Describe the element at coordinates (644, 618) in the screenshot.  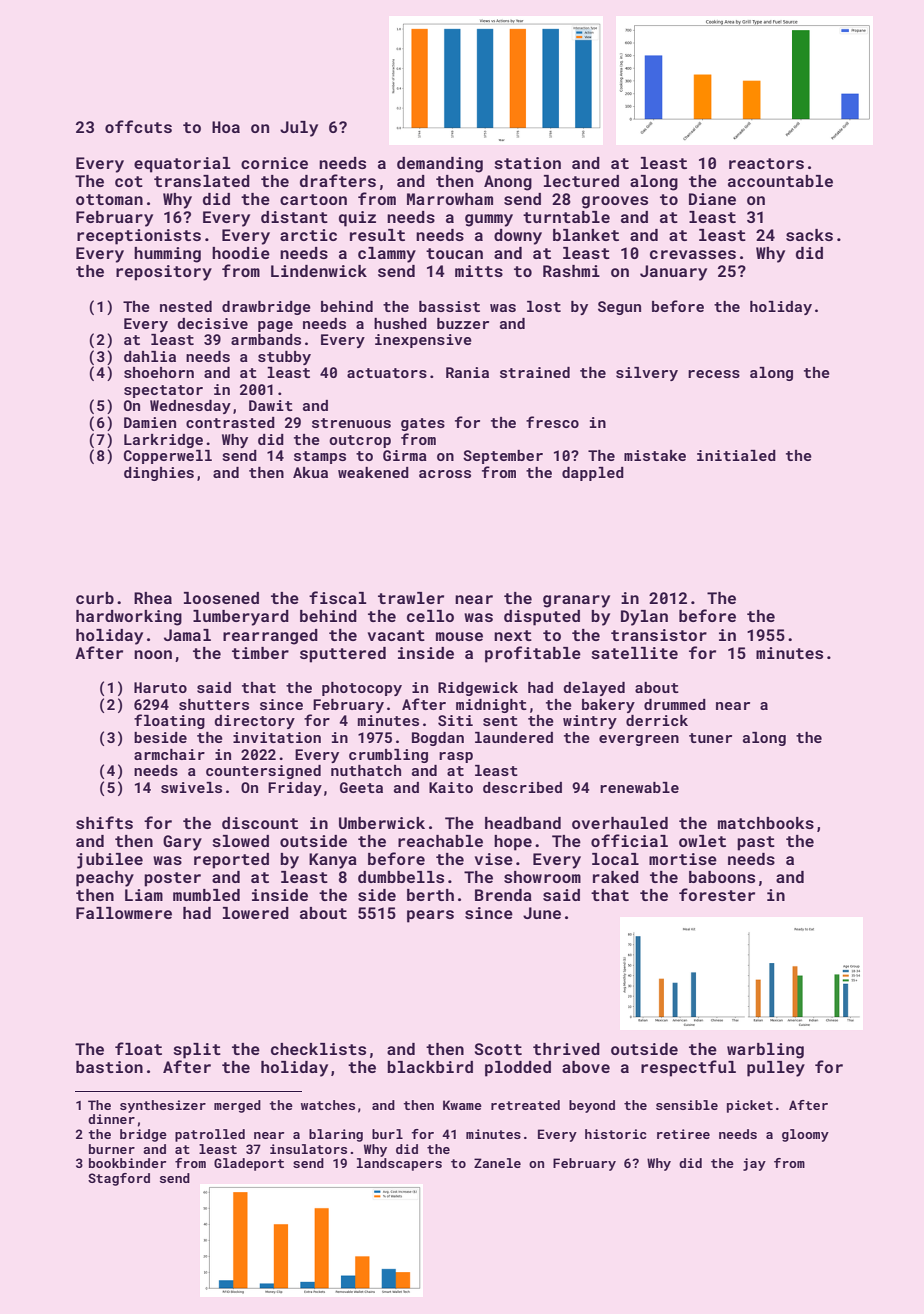
I see `Dylan` at that location.
